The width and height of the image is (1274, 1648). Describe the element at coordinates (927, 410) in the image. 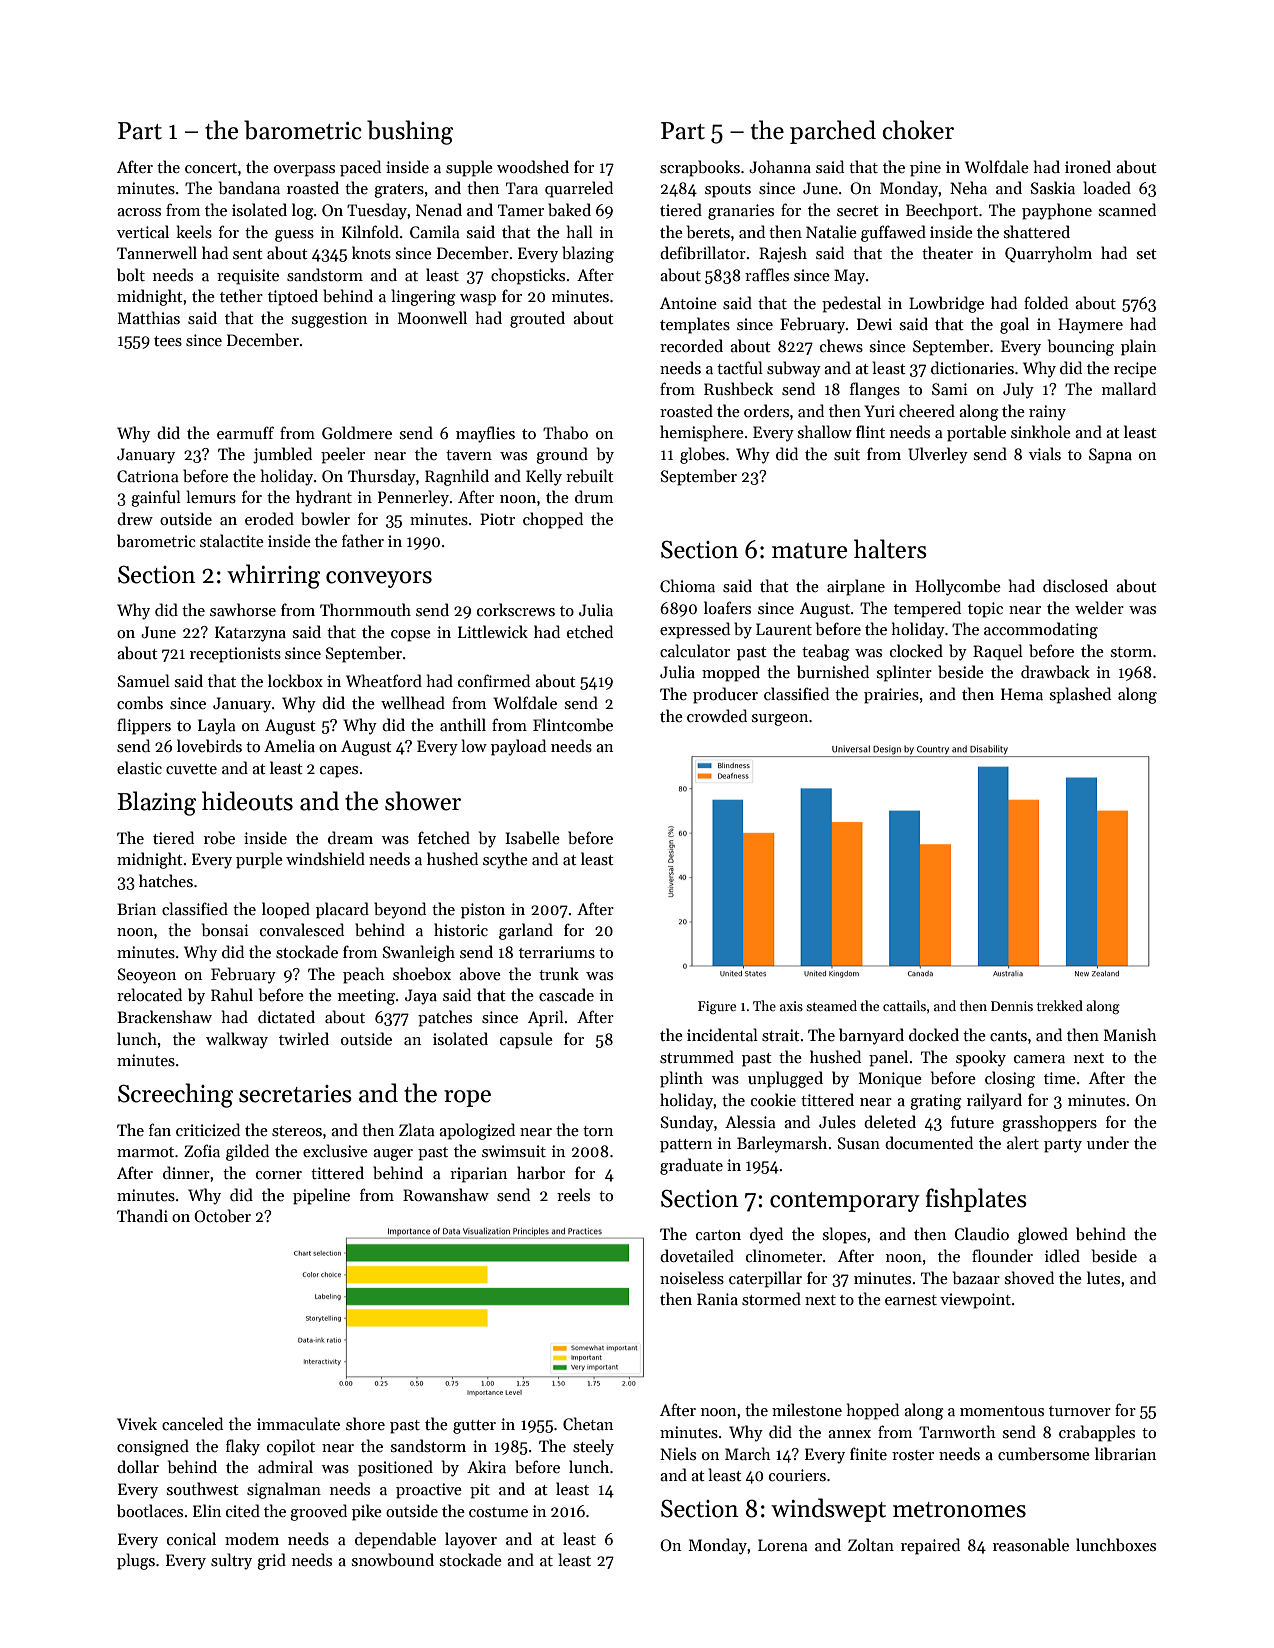

I see `cheered` at that location.
